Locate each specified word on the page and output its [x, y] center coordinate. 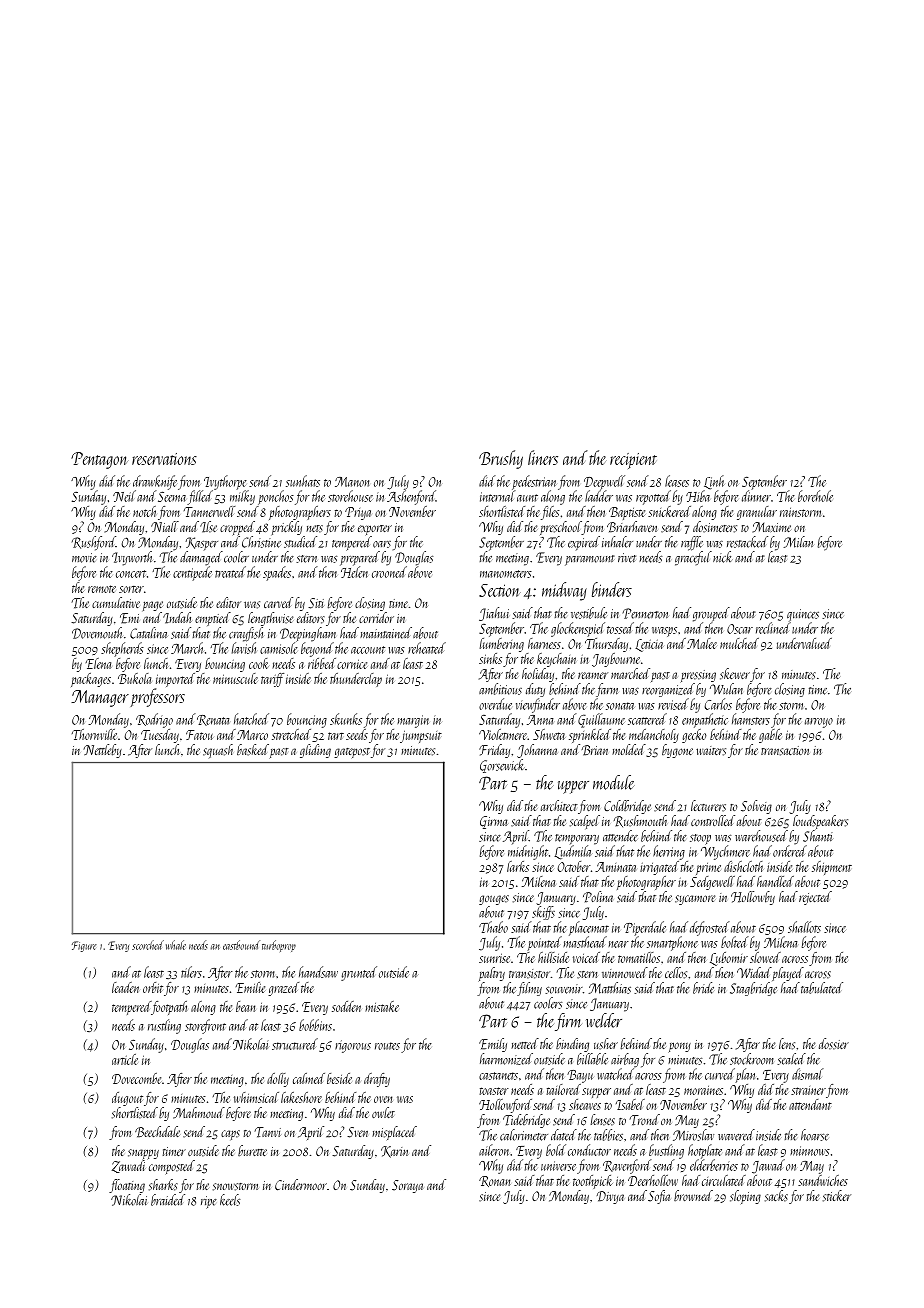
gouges [494, 900]
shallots [804, 927]
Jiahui [494, 614]
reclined [773, 628]
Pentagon [99, 460]
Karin [394, 1152]
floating [127, 1186]
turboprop [279, 946]
